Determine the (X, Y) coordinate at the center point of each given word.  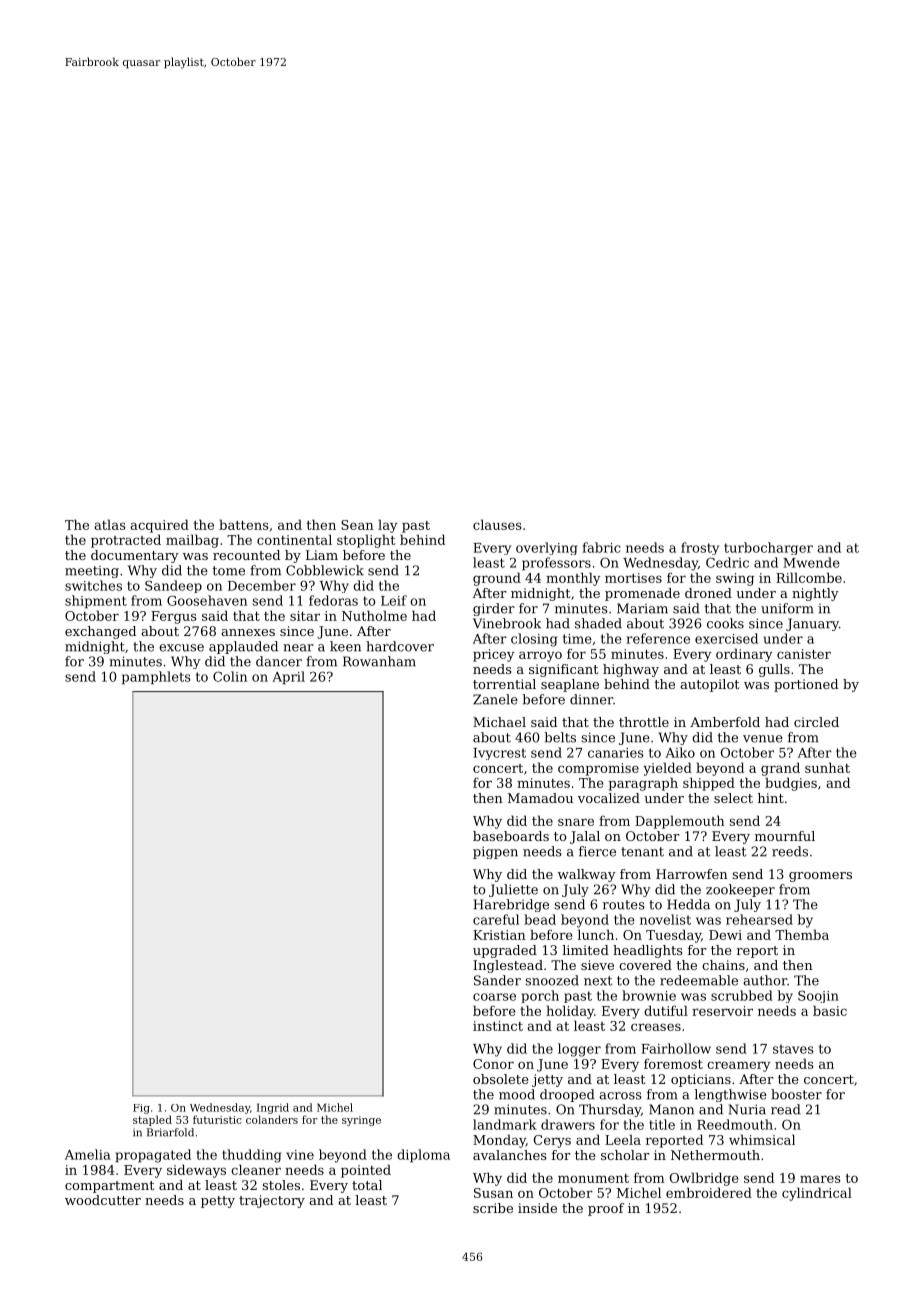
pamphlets (156, 678)
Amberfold (725, 722)
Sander (497, 980)
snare (576, 822)
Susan (493, 1193)
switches (93, 585)
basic (830, 1010)
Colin (230, 676)
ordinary (744, 655)
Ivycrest (499, 754)
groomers (820, 877)
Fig (141, 1109)
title (662, 1124)
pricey (493, 655)
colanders (272, 1119)
